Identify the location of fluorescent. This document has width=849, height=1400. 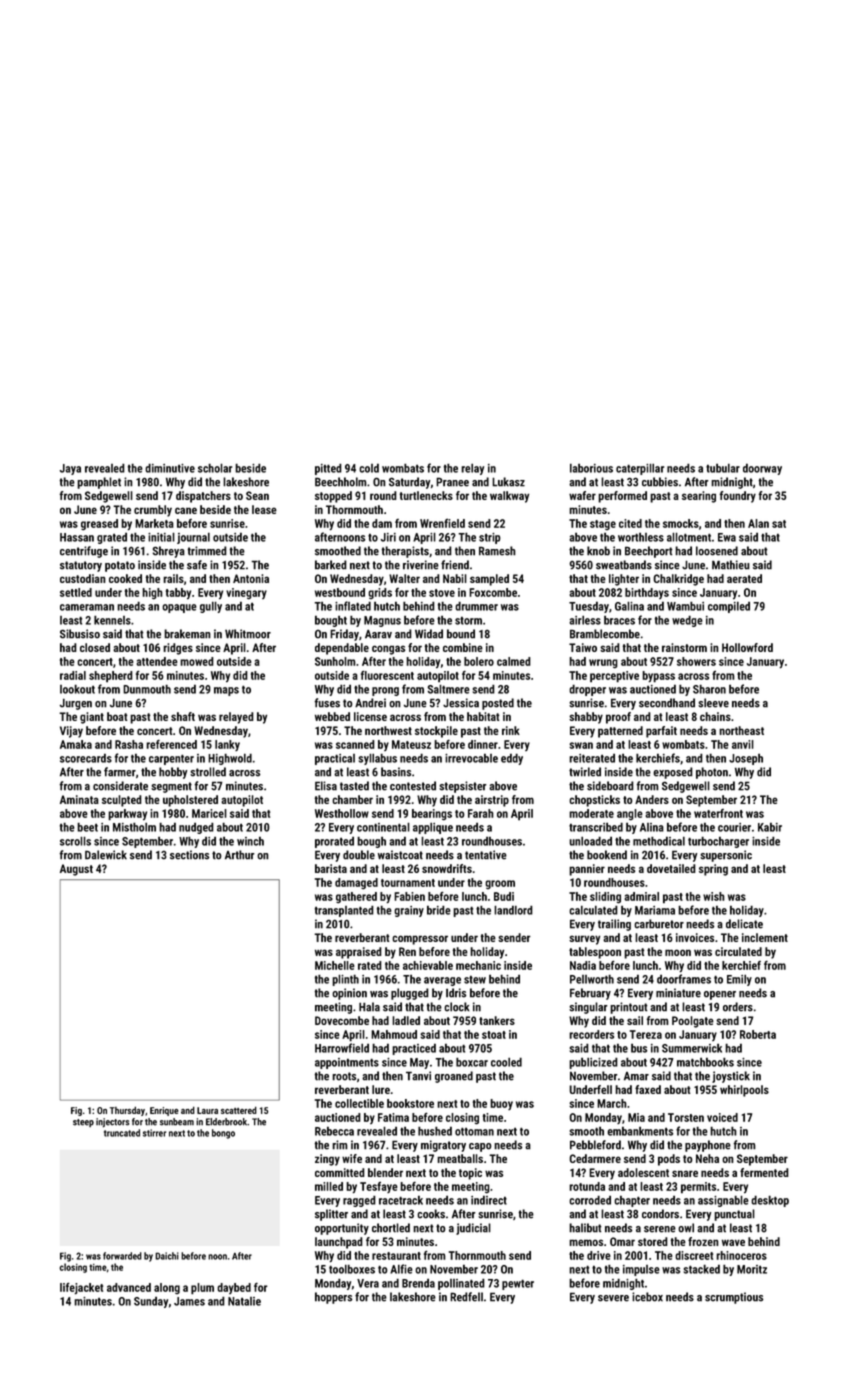
(387, 675).
